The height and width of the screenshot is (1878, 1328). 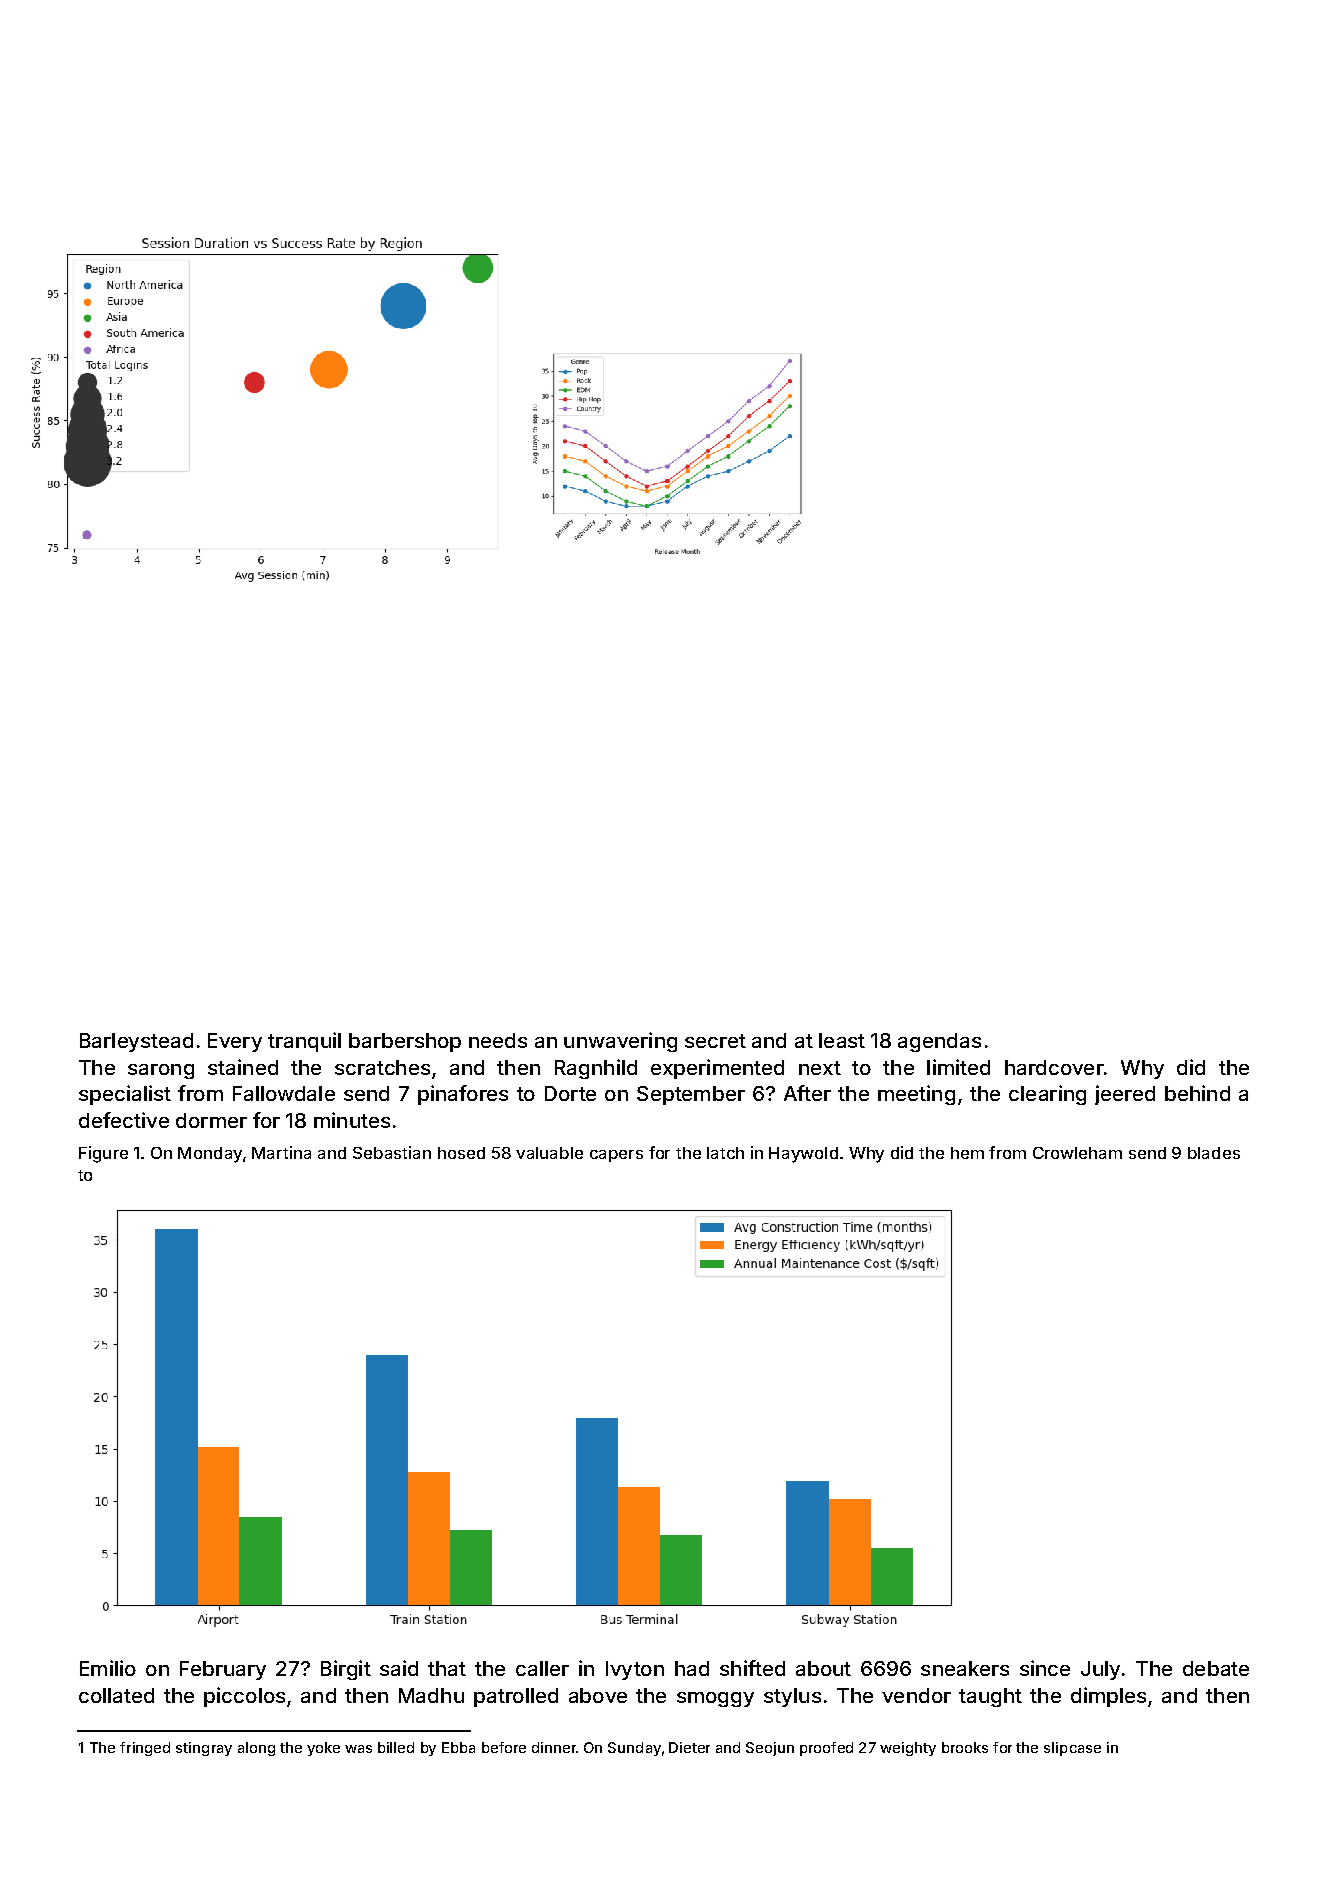 What do you see at coordinates (967, 1153) in the screenshot?
I see `hem` at bounding box center [967, 1153].
